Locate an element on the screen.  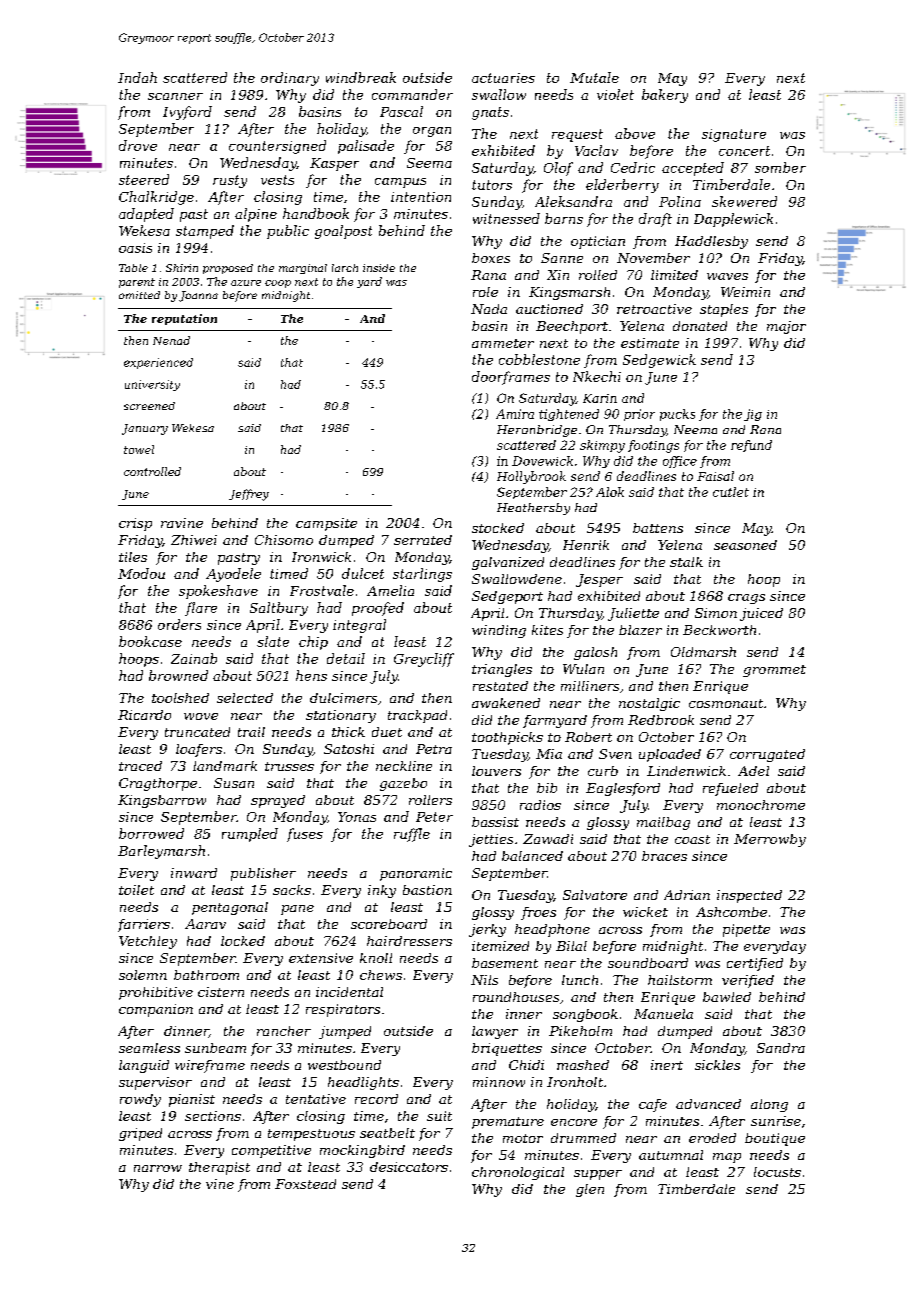
solemn is located at coordinates (143, 975).
